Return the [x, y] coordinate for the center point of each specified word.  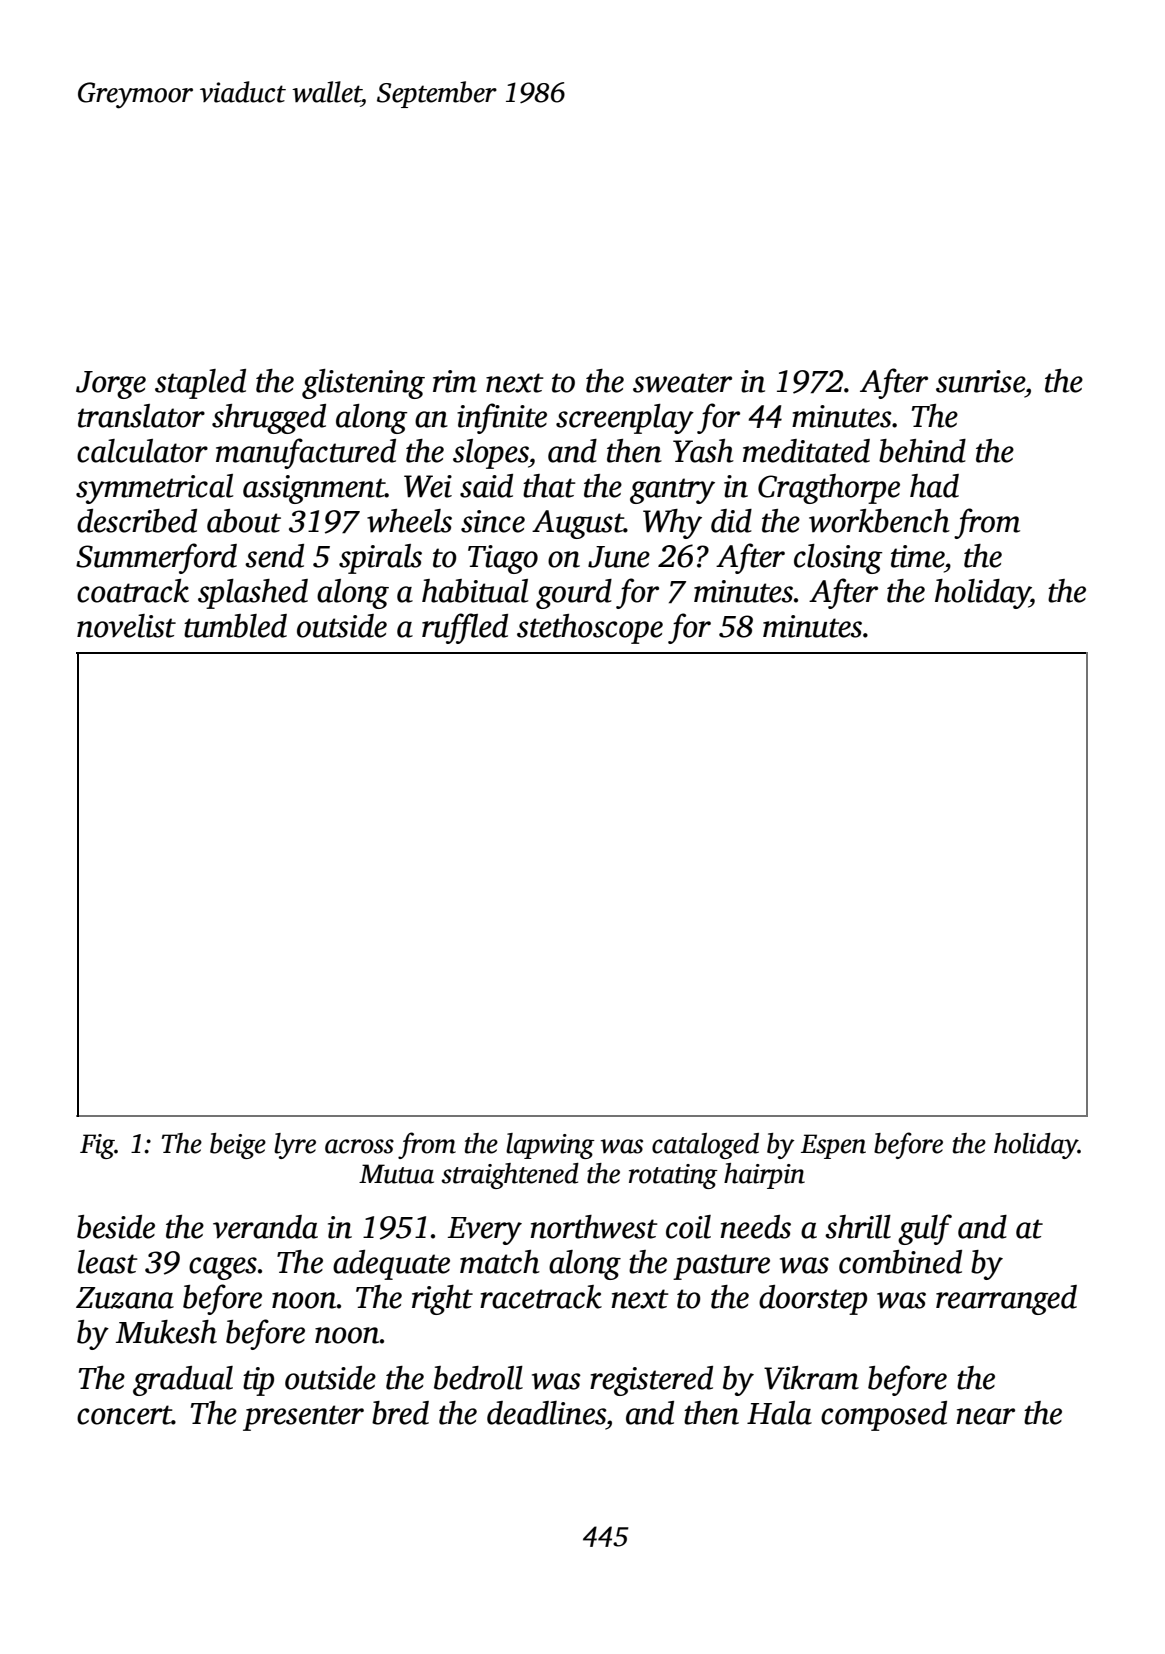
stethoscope [590, 629]
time [917, 556]
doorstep [813, 1300]
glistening [363, 384]
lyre [295, 1146]
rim [455, 381]
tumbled [235, 626]
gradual [183, 1381]
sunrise [980, 381]
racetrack [541, 1297]
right [442, 1300]
